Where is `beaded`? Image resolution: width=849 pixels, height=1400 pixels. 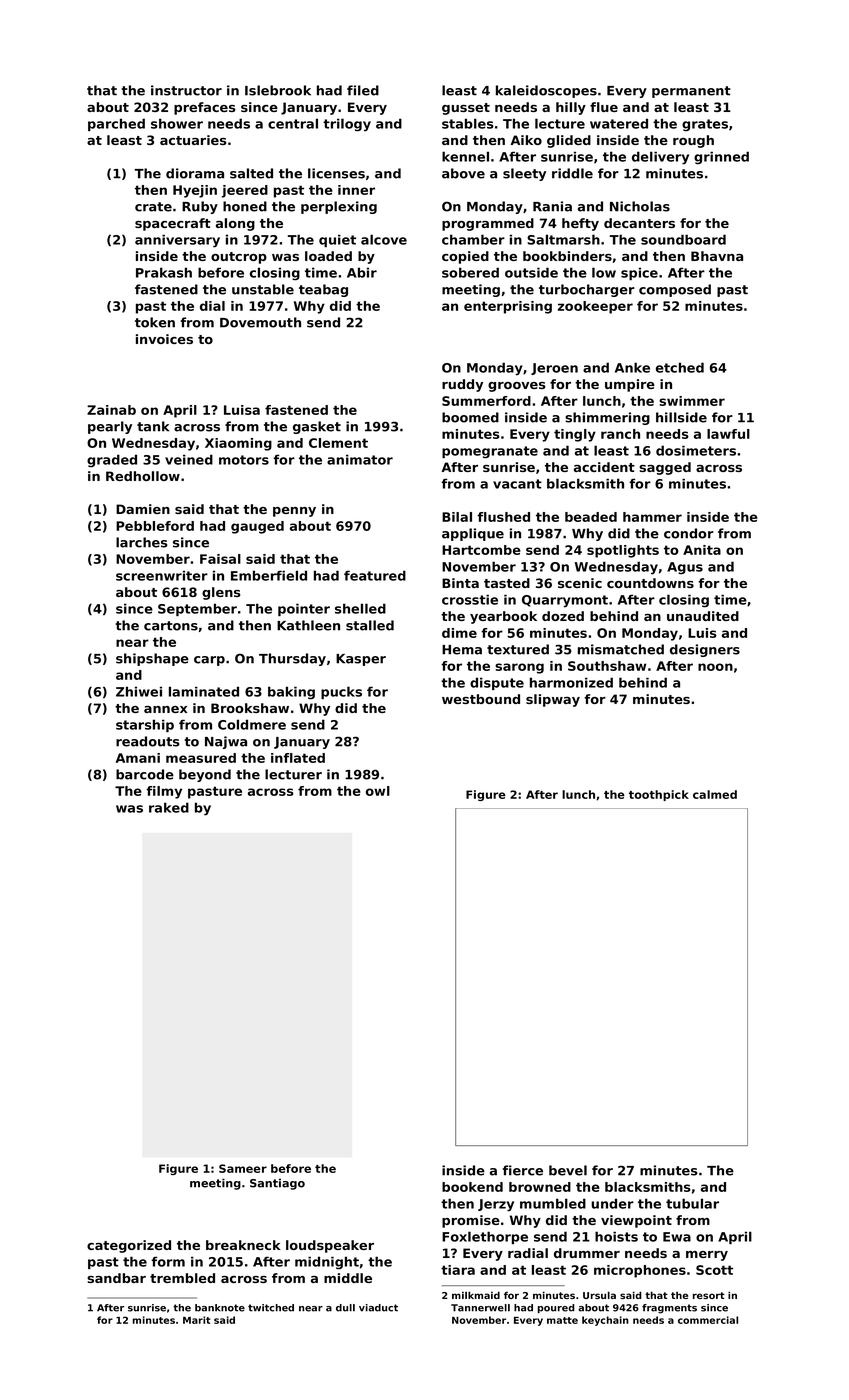
beaded is located at coordinates (591, 517).
